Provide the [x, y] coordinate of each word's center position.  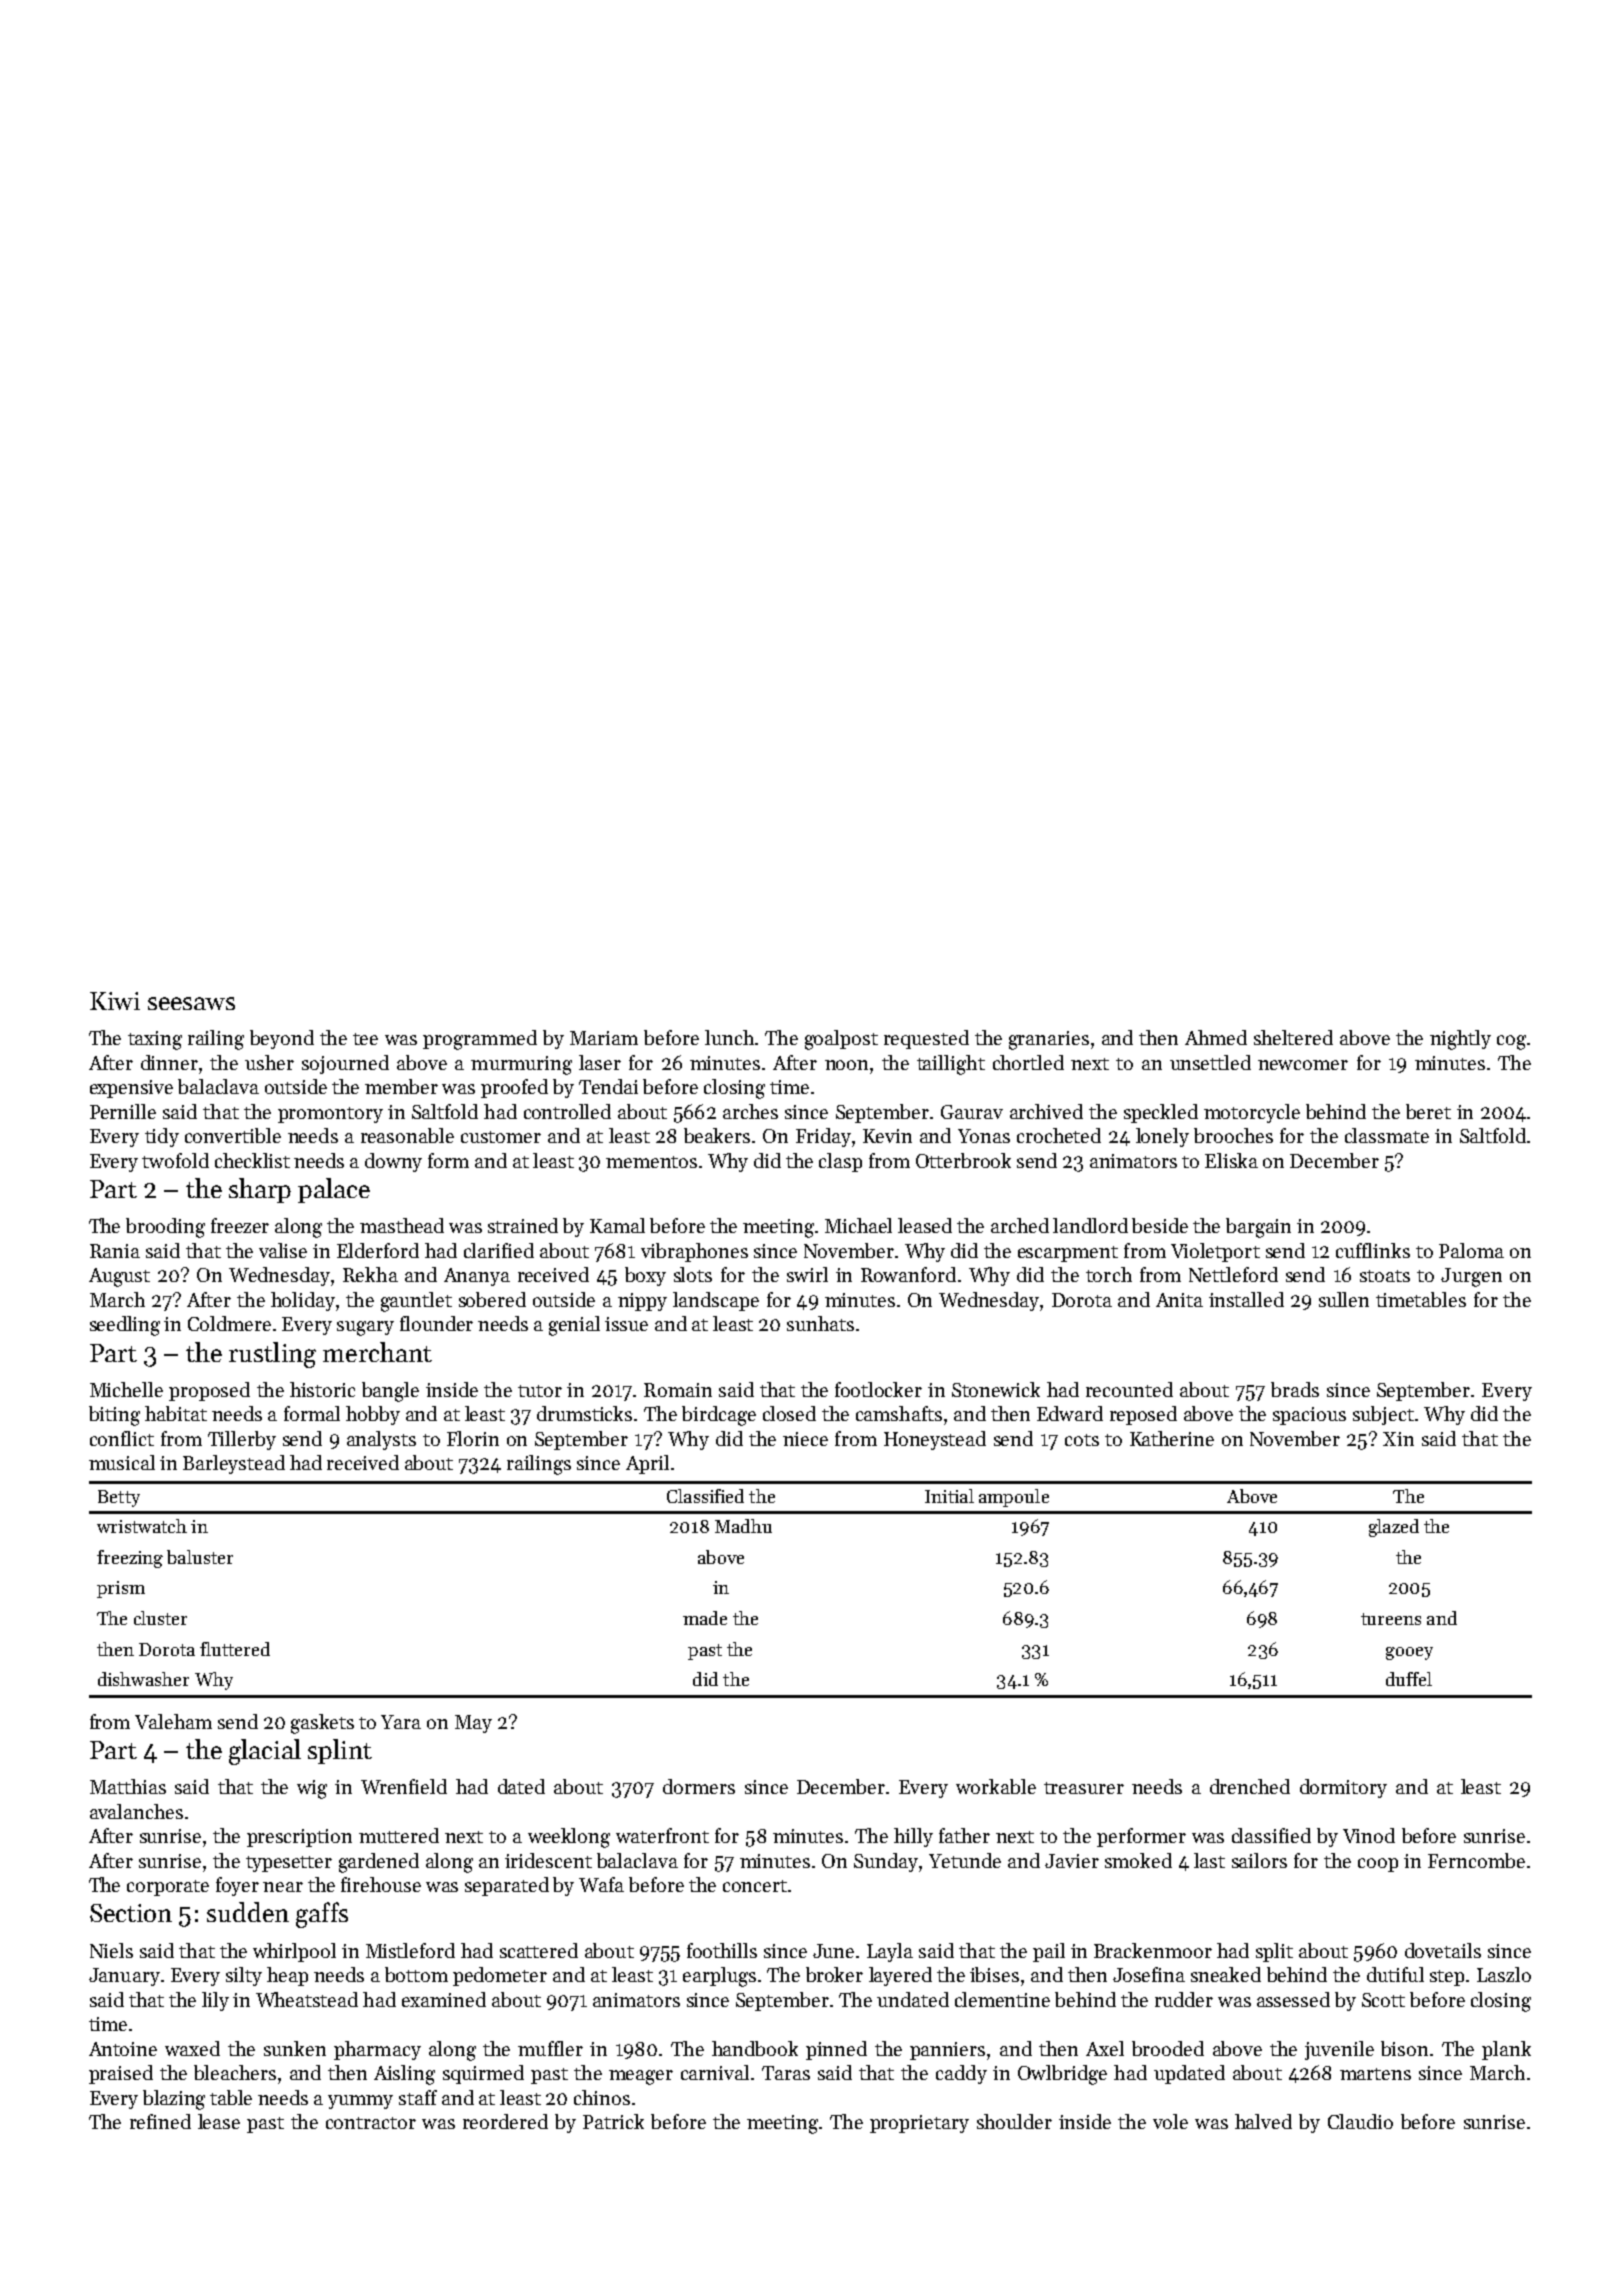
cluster [160, 1618]
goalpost [841, 1040]
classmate [1387, 1135]
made [705, 1618]
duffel [1409, 1679]
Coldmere [229, 1323]
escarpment [1068, 1254]
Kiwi [115, 1001]
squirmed [483, 2074]
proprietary [919, 2124]
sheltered [1293, 1037]
